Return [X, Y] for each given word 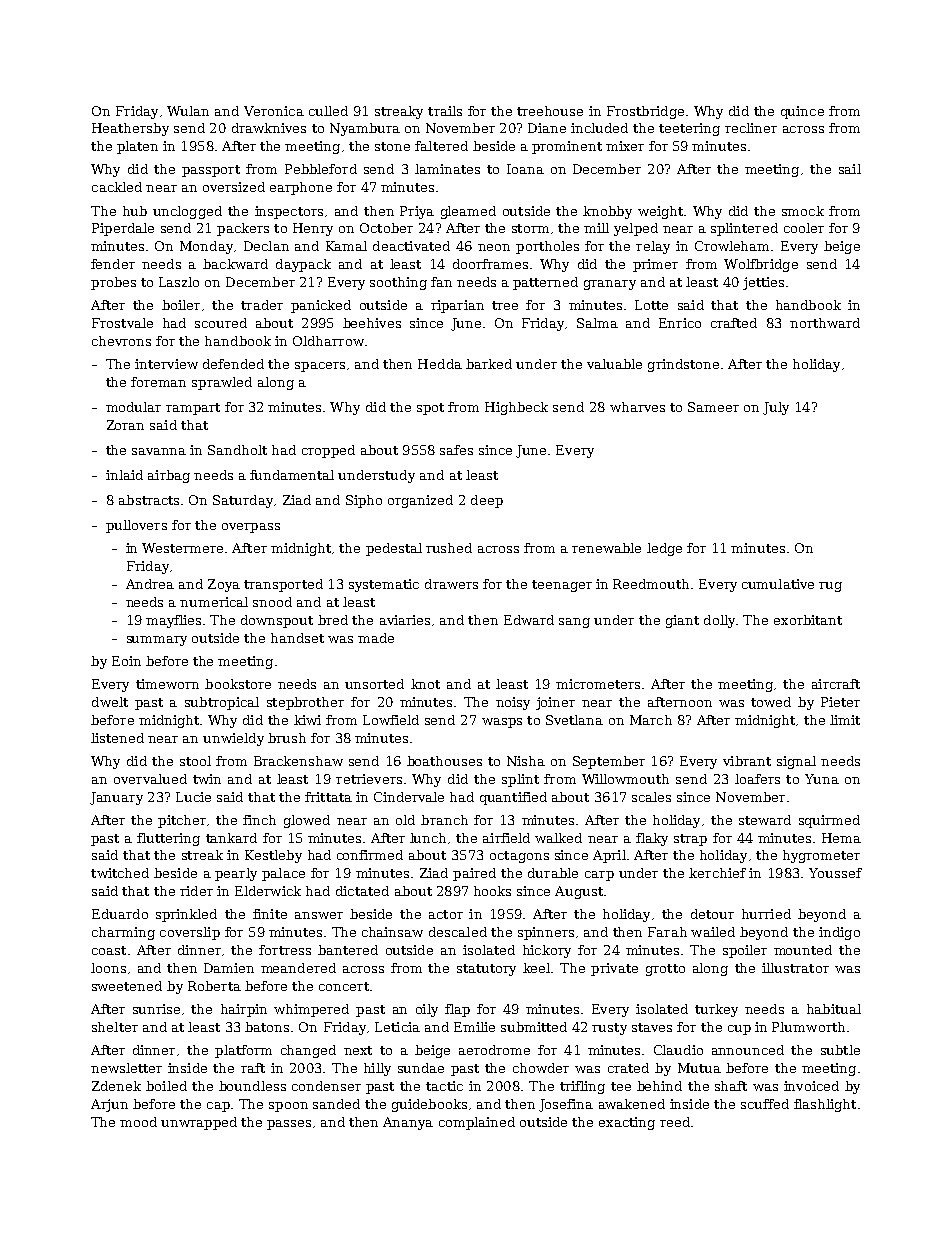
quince [802, 112]
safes [456, 450]
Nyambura [365, 129]
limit [845, 720]
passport [211, 171]
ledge [664, 549]
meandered [298, 968]
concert [344, 986]
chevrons [121, 341]
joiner [555, 703]
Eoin [126, 661]
